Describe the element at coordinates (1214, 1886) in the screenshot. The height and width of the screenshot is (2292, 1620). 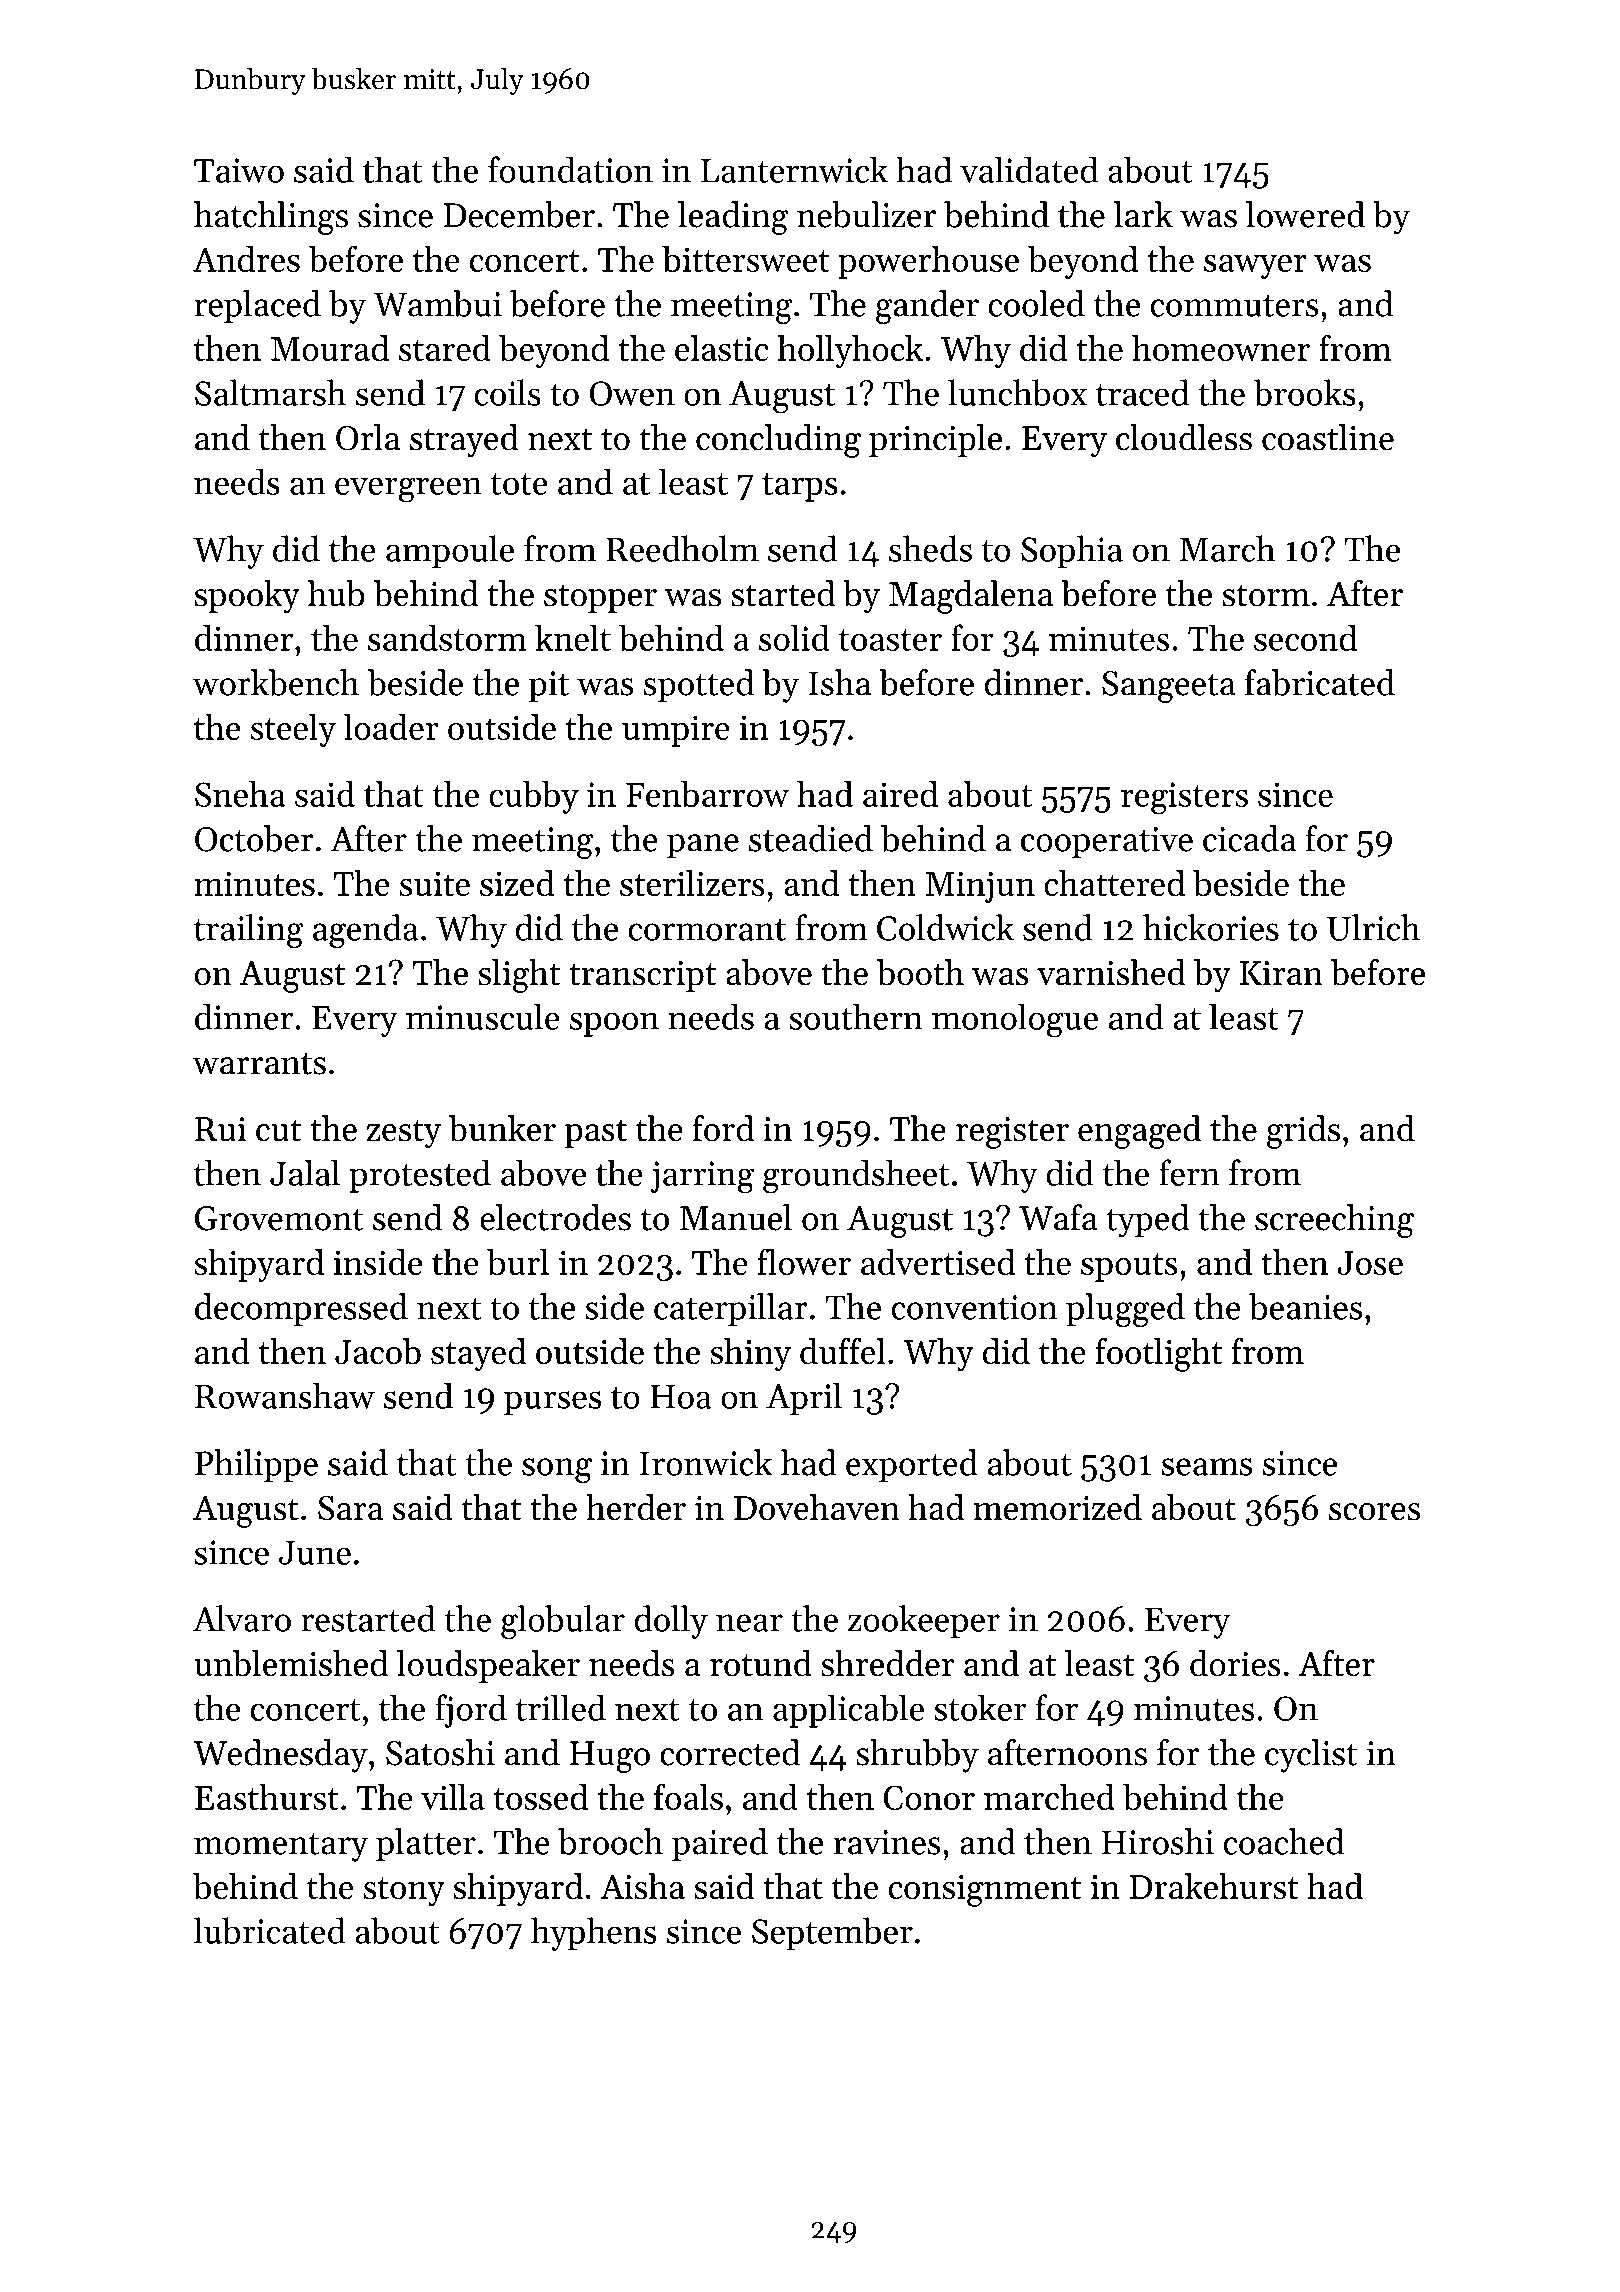
I see `Drakehurst` at that location.
